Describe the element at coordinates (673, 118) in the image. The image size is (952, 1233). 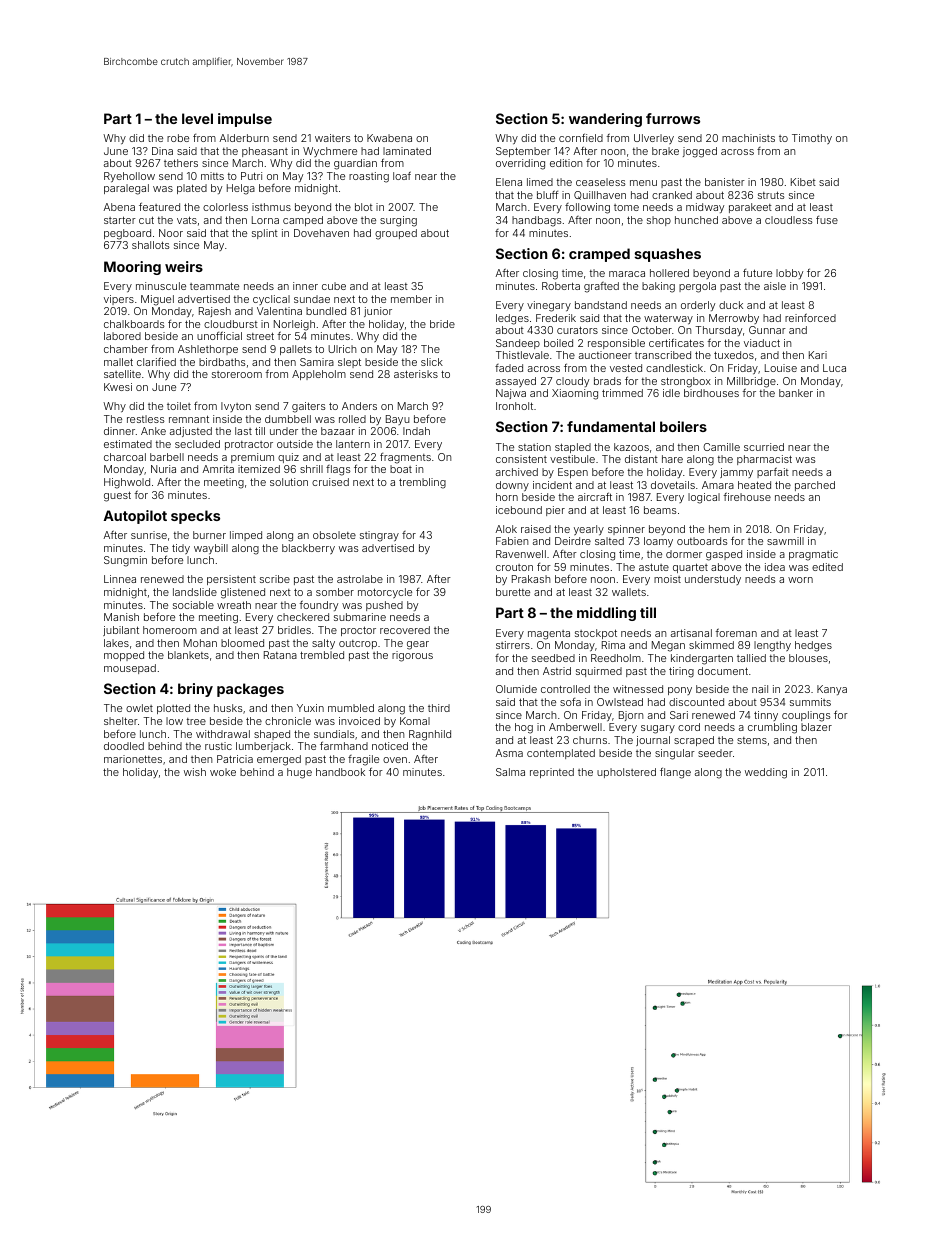
I see `furrows` at that location.
